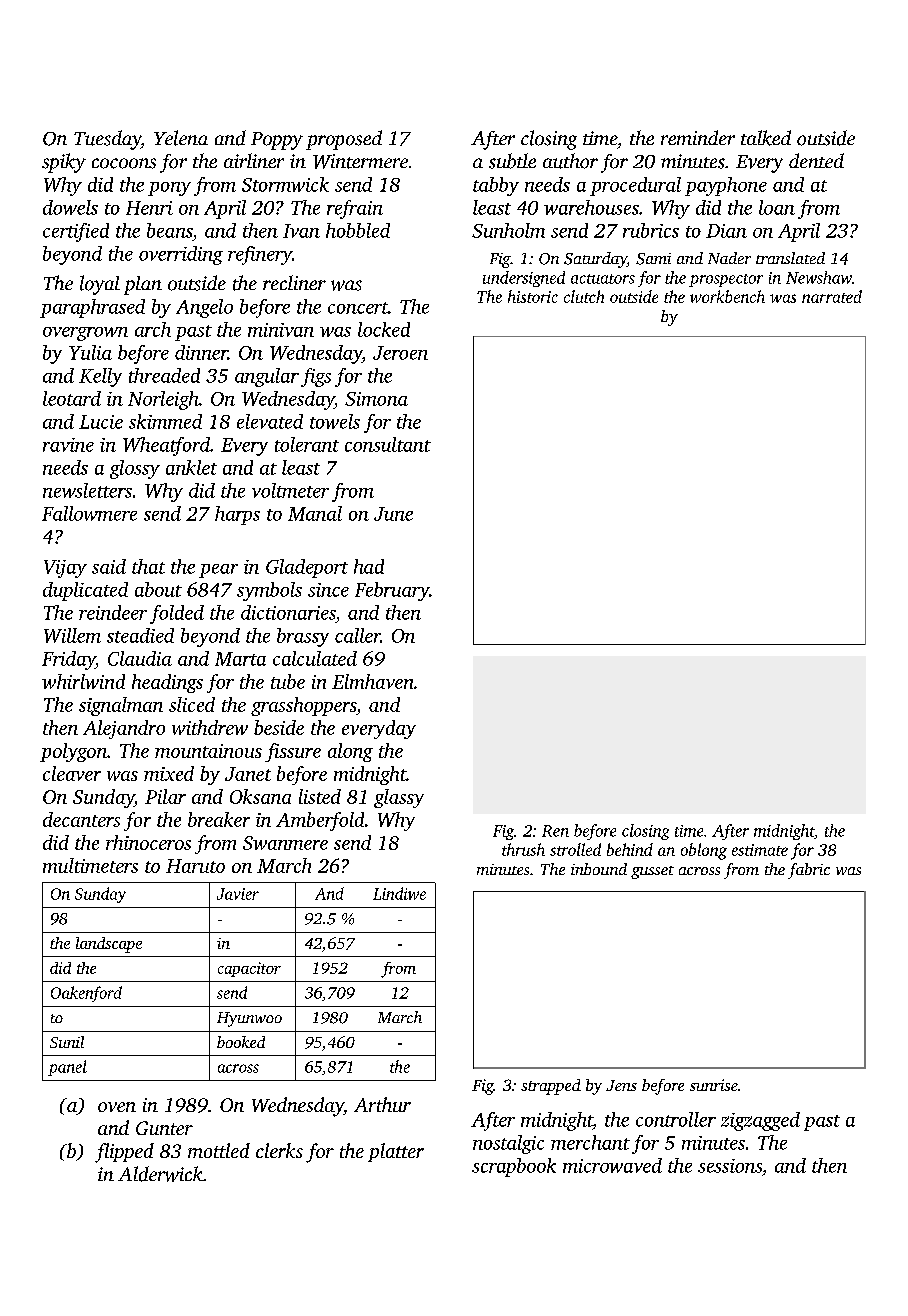  I want to click on Jeroen, so click(400, 353).
